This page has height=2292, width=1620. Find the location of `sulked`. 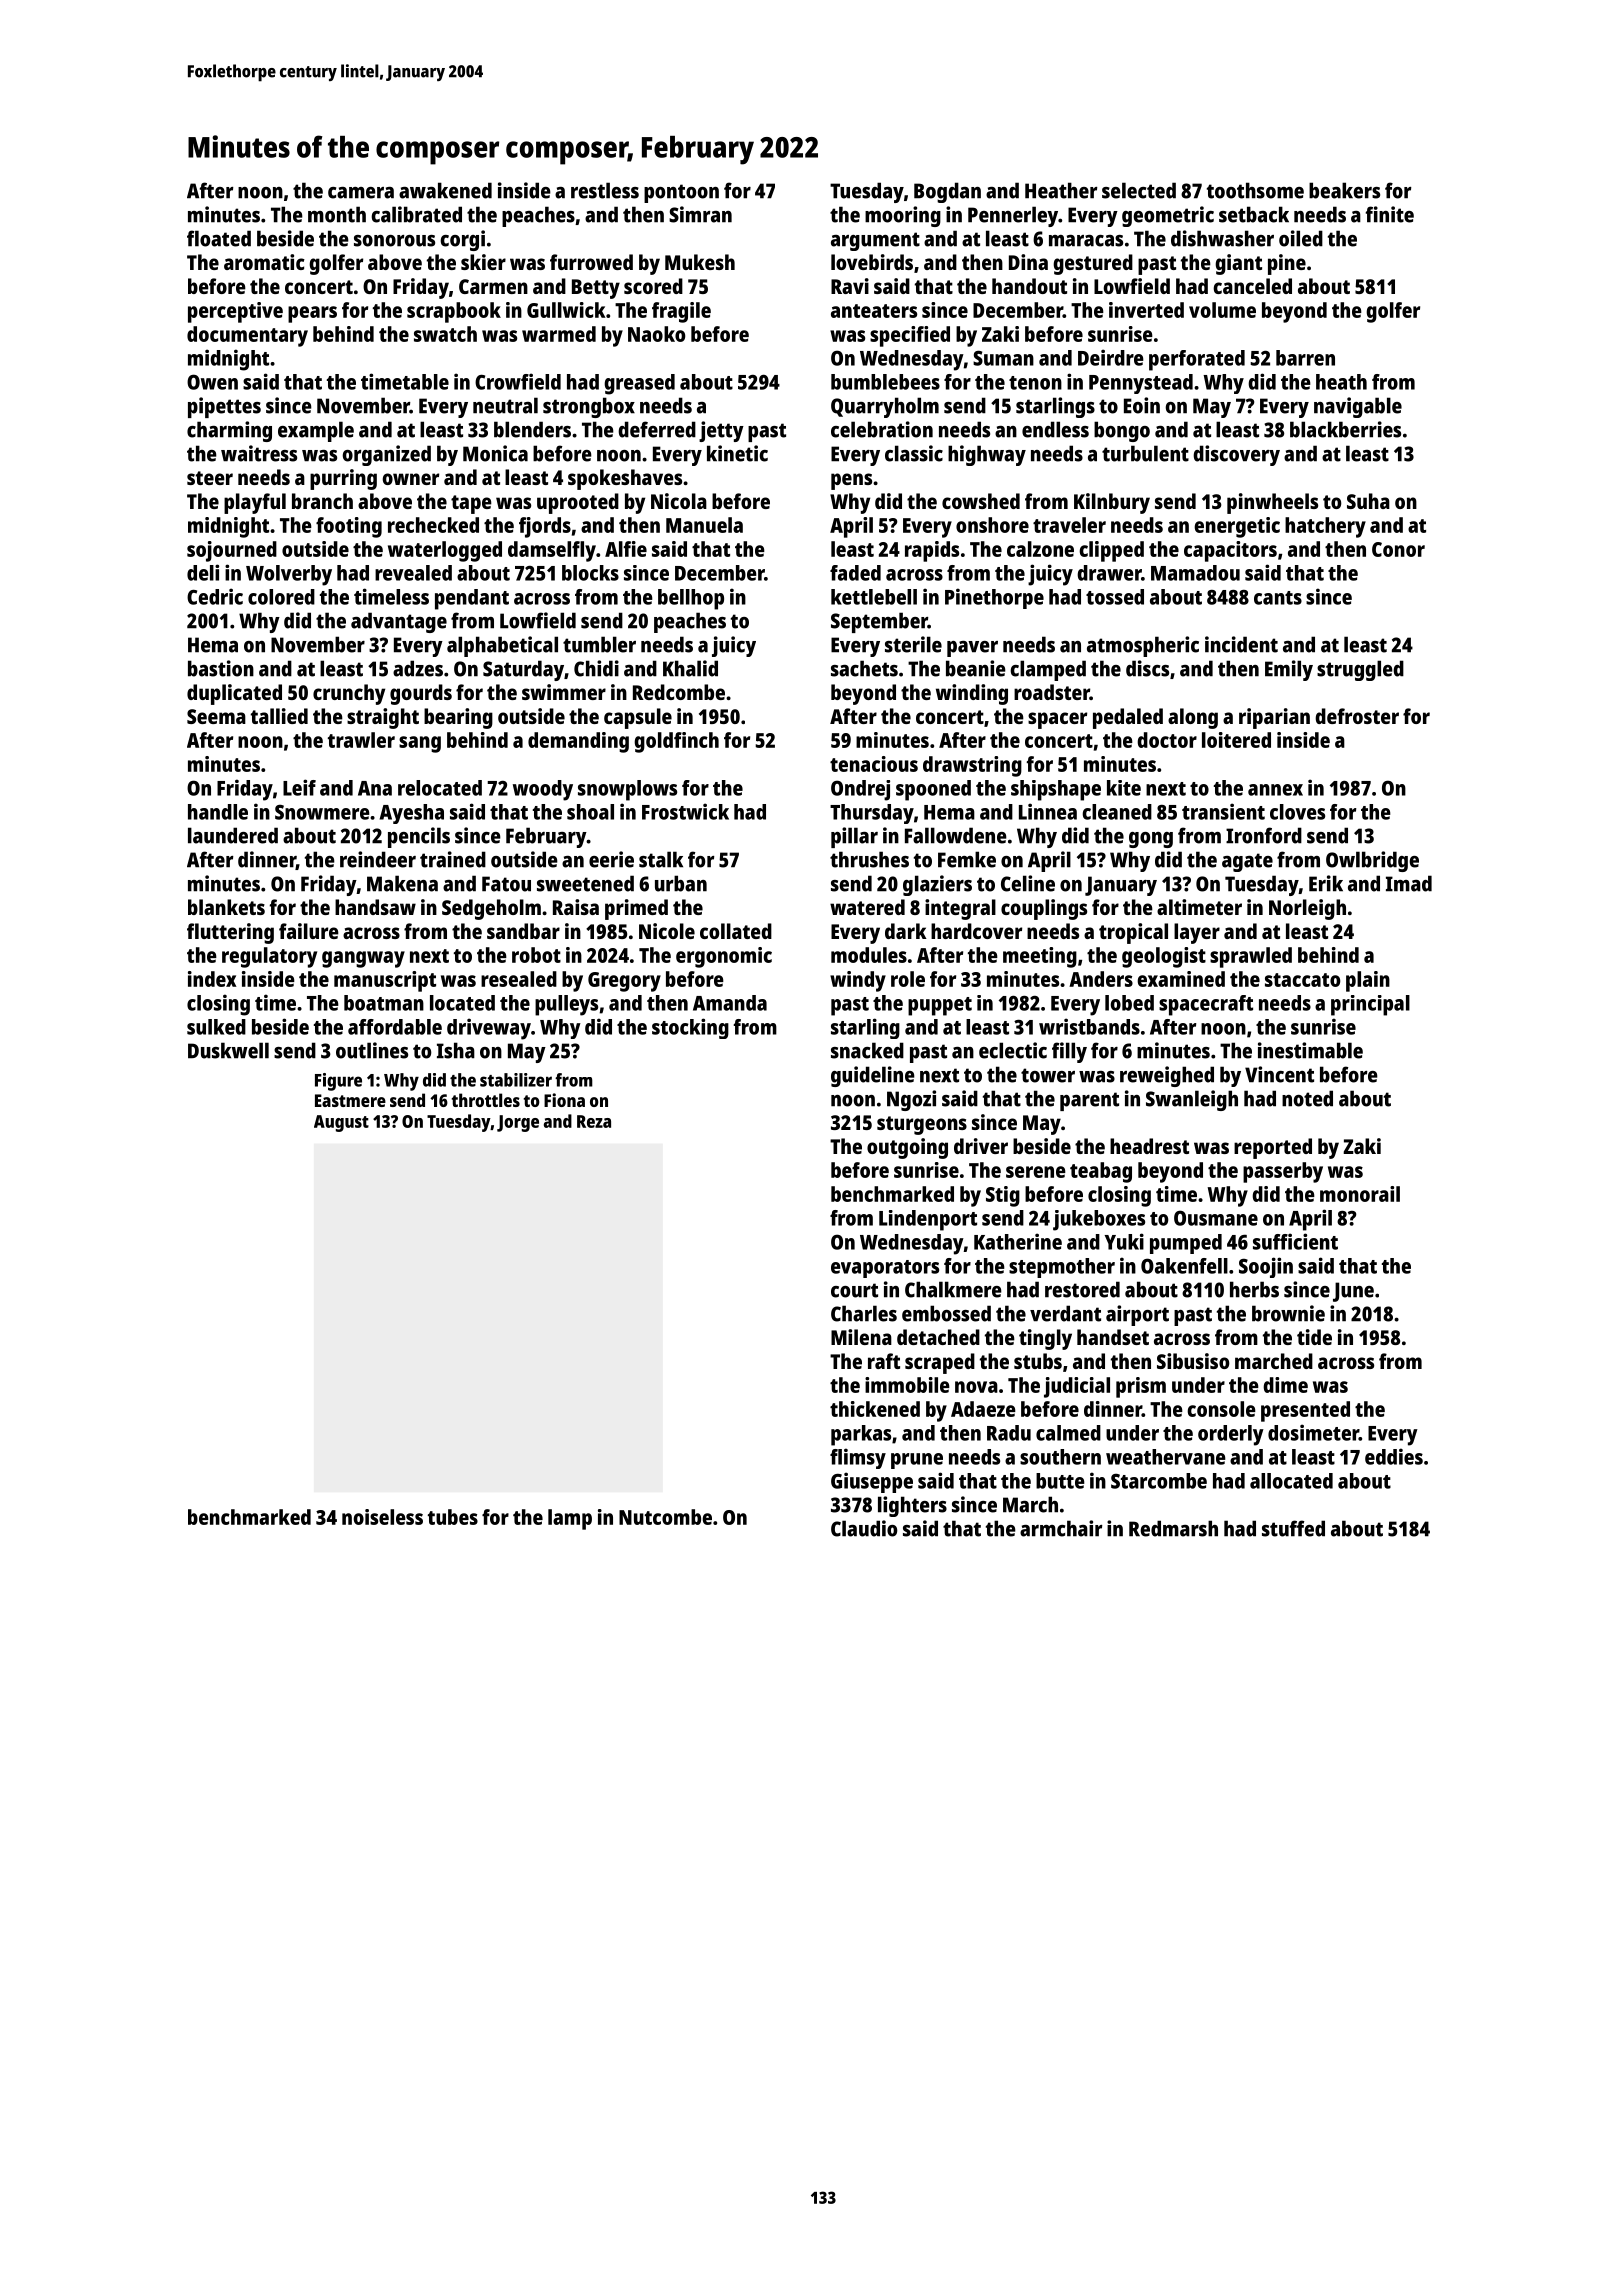

sulked is located at coordinates (216, 1027).
